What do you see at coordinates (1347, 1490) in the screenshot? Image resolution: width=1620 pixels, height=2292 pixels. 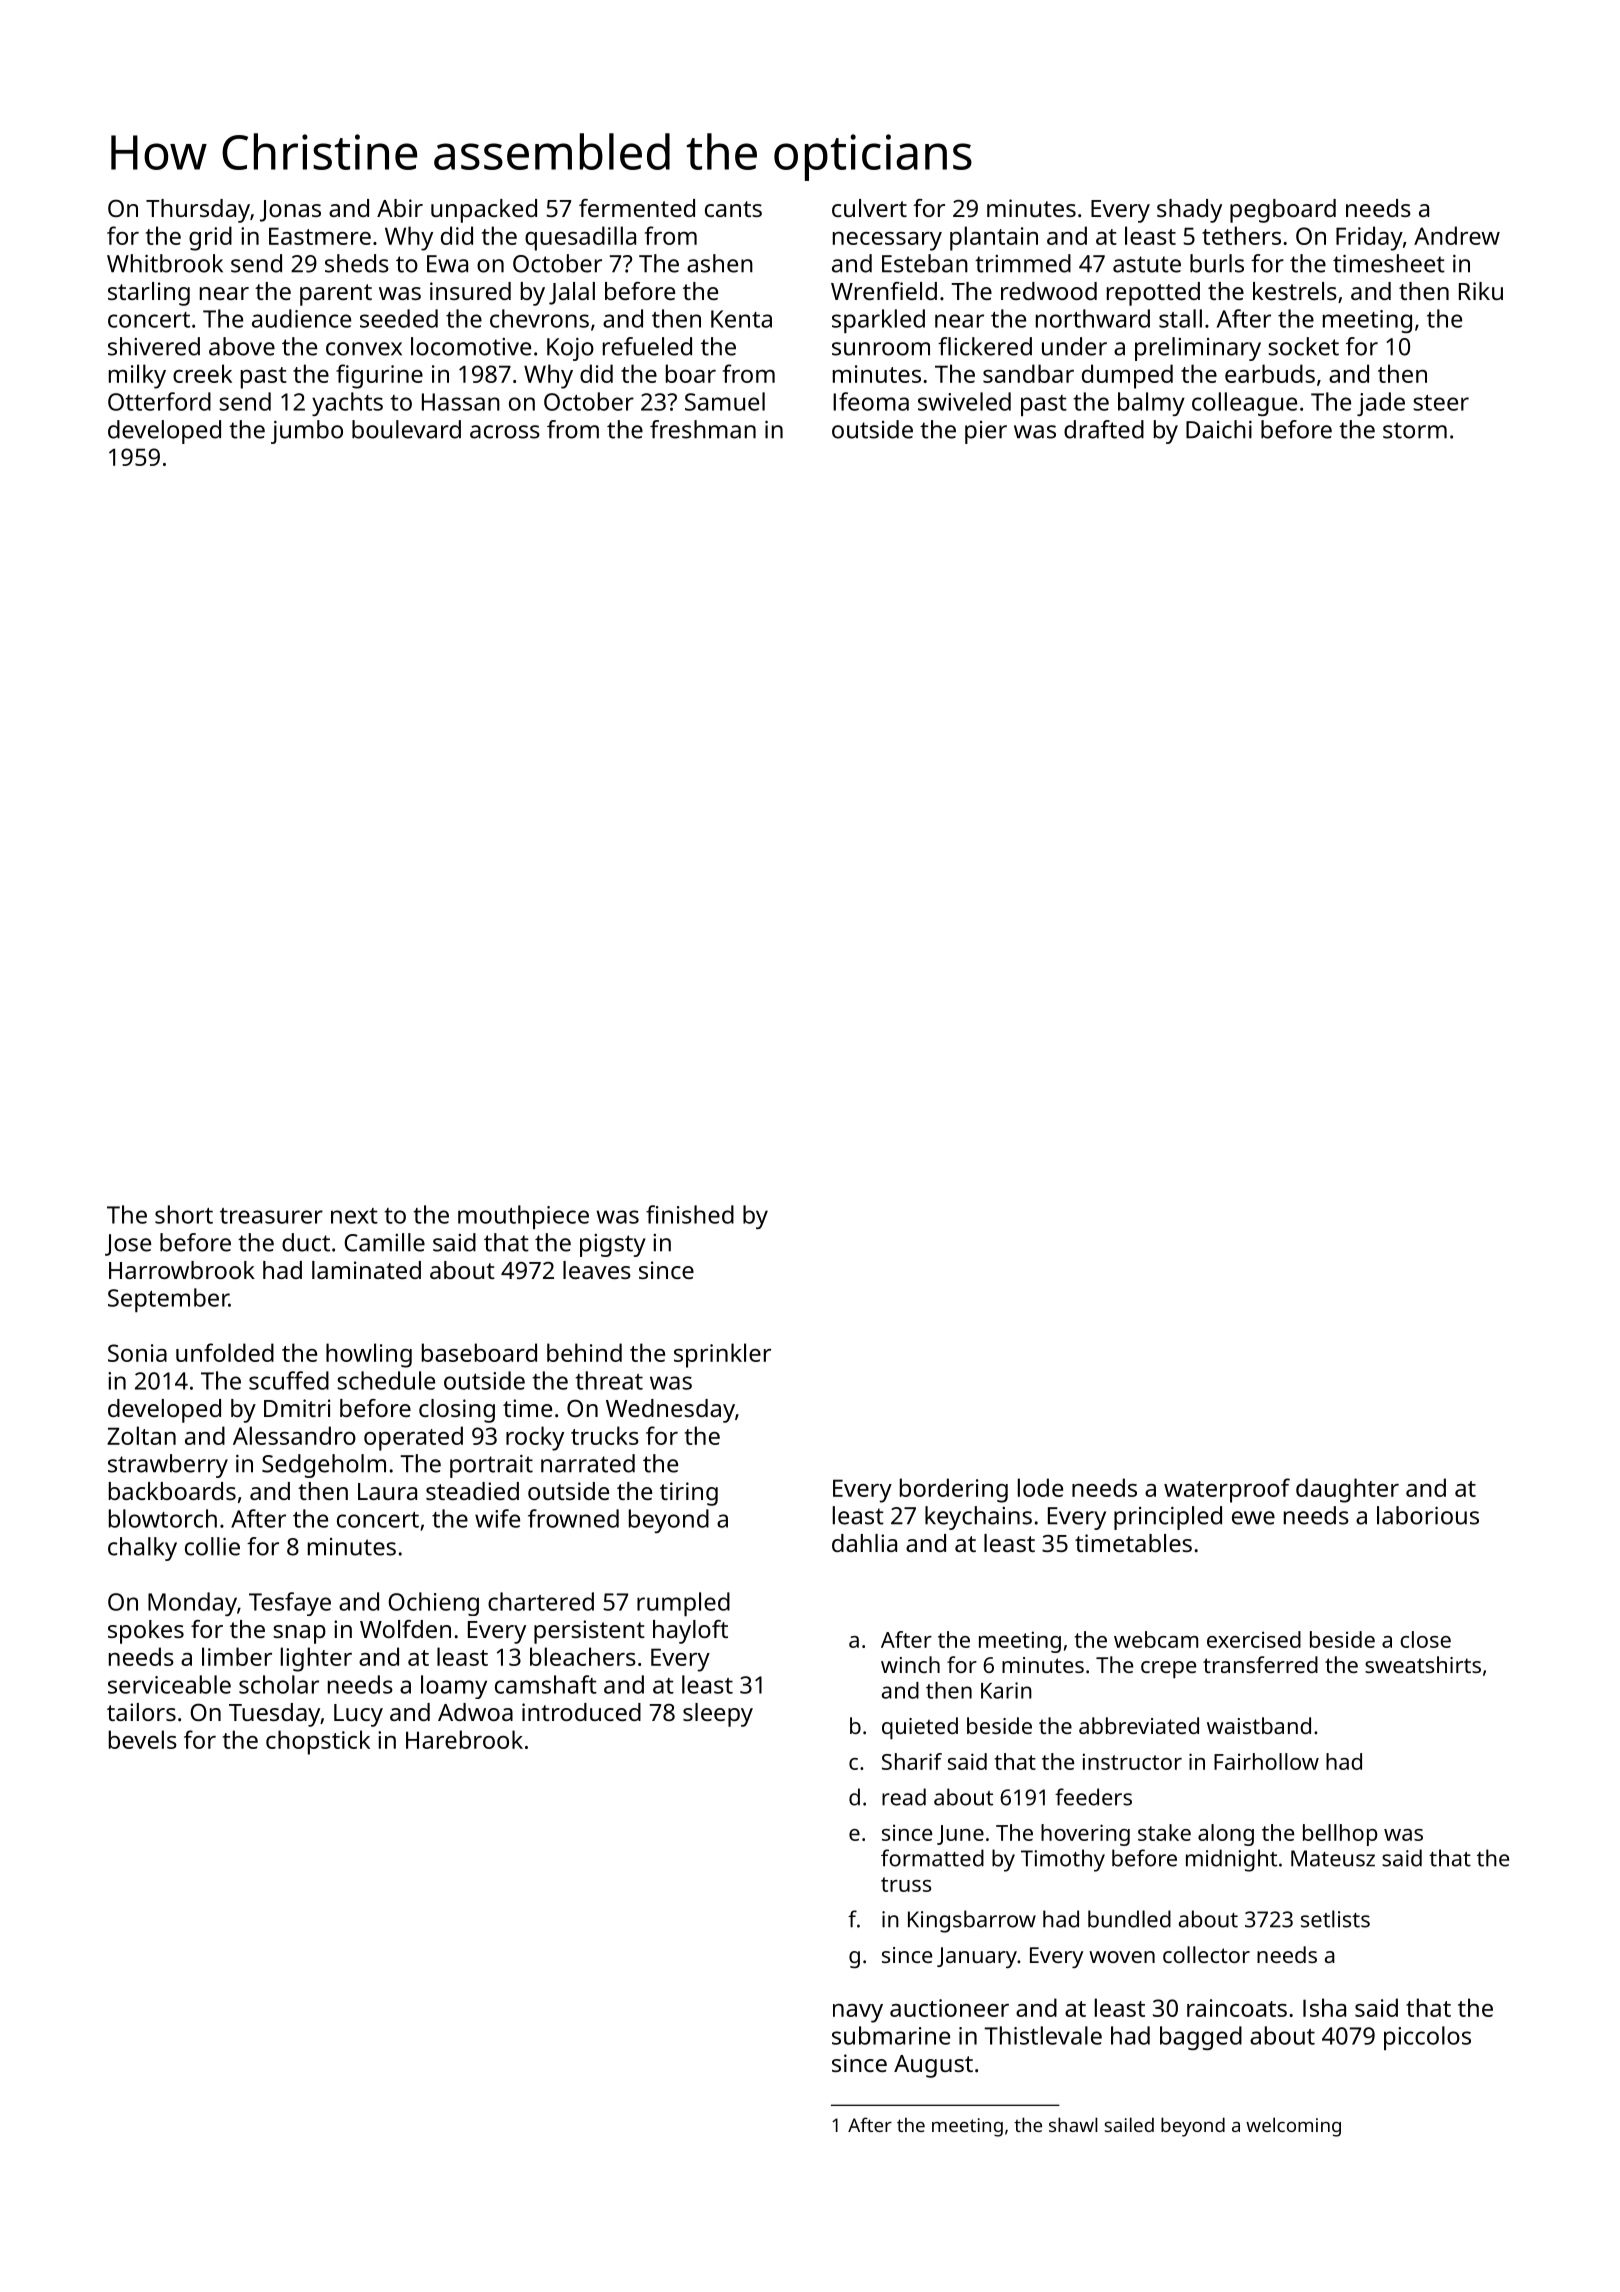 I see `daughter` at bounding box center [1347, 1490].
